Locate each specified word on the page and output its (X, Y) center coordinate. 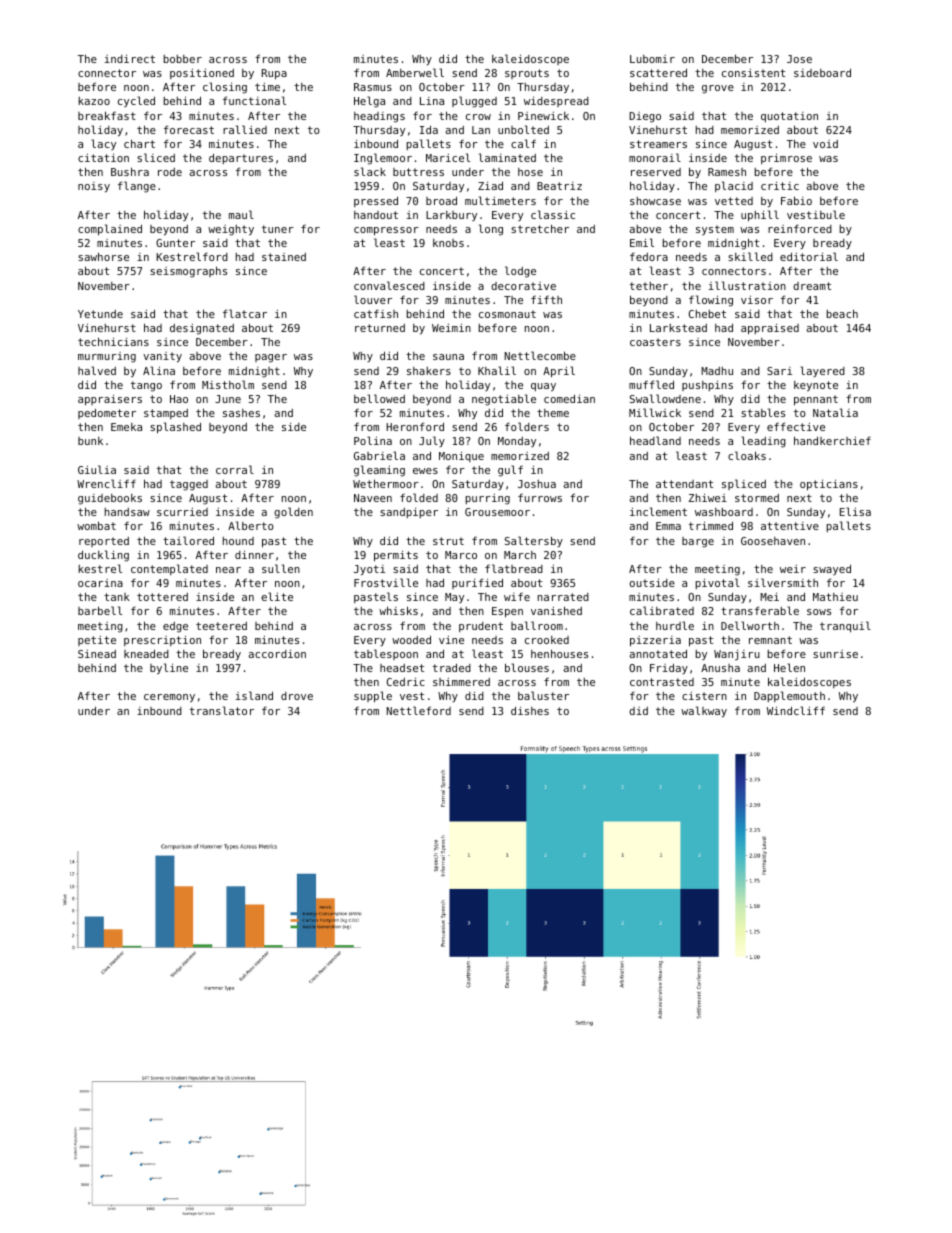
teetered (221, 626)
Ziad (490, 185)
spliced (744, 484)
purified (477, 583)
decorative (523, 286)
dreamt (812, 286)
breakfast (107, 115)
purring (487, 499)
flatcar (245, 313)
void (825, 144)
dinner (254, 555)
